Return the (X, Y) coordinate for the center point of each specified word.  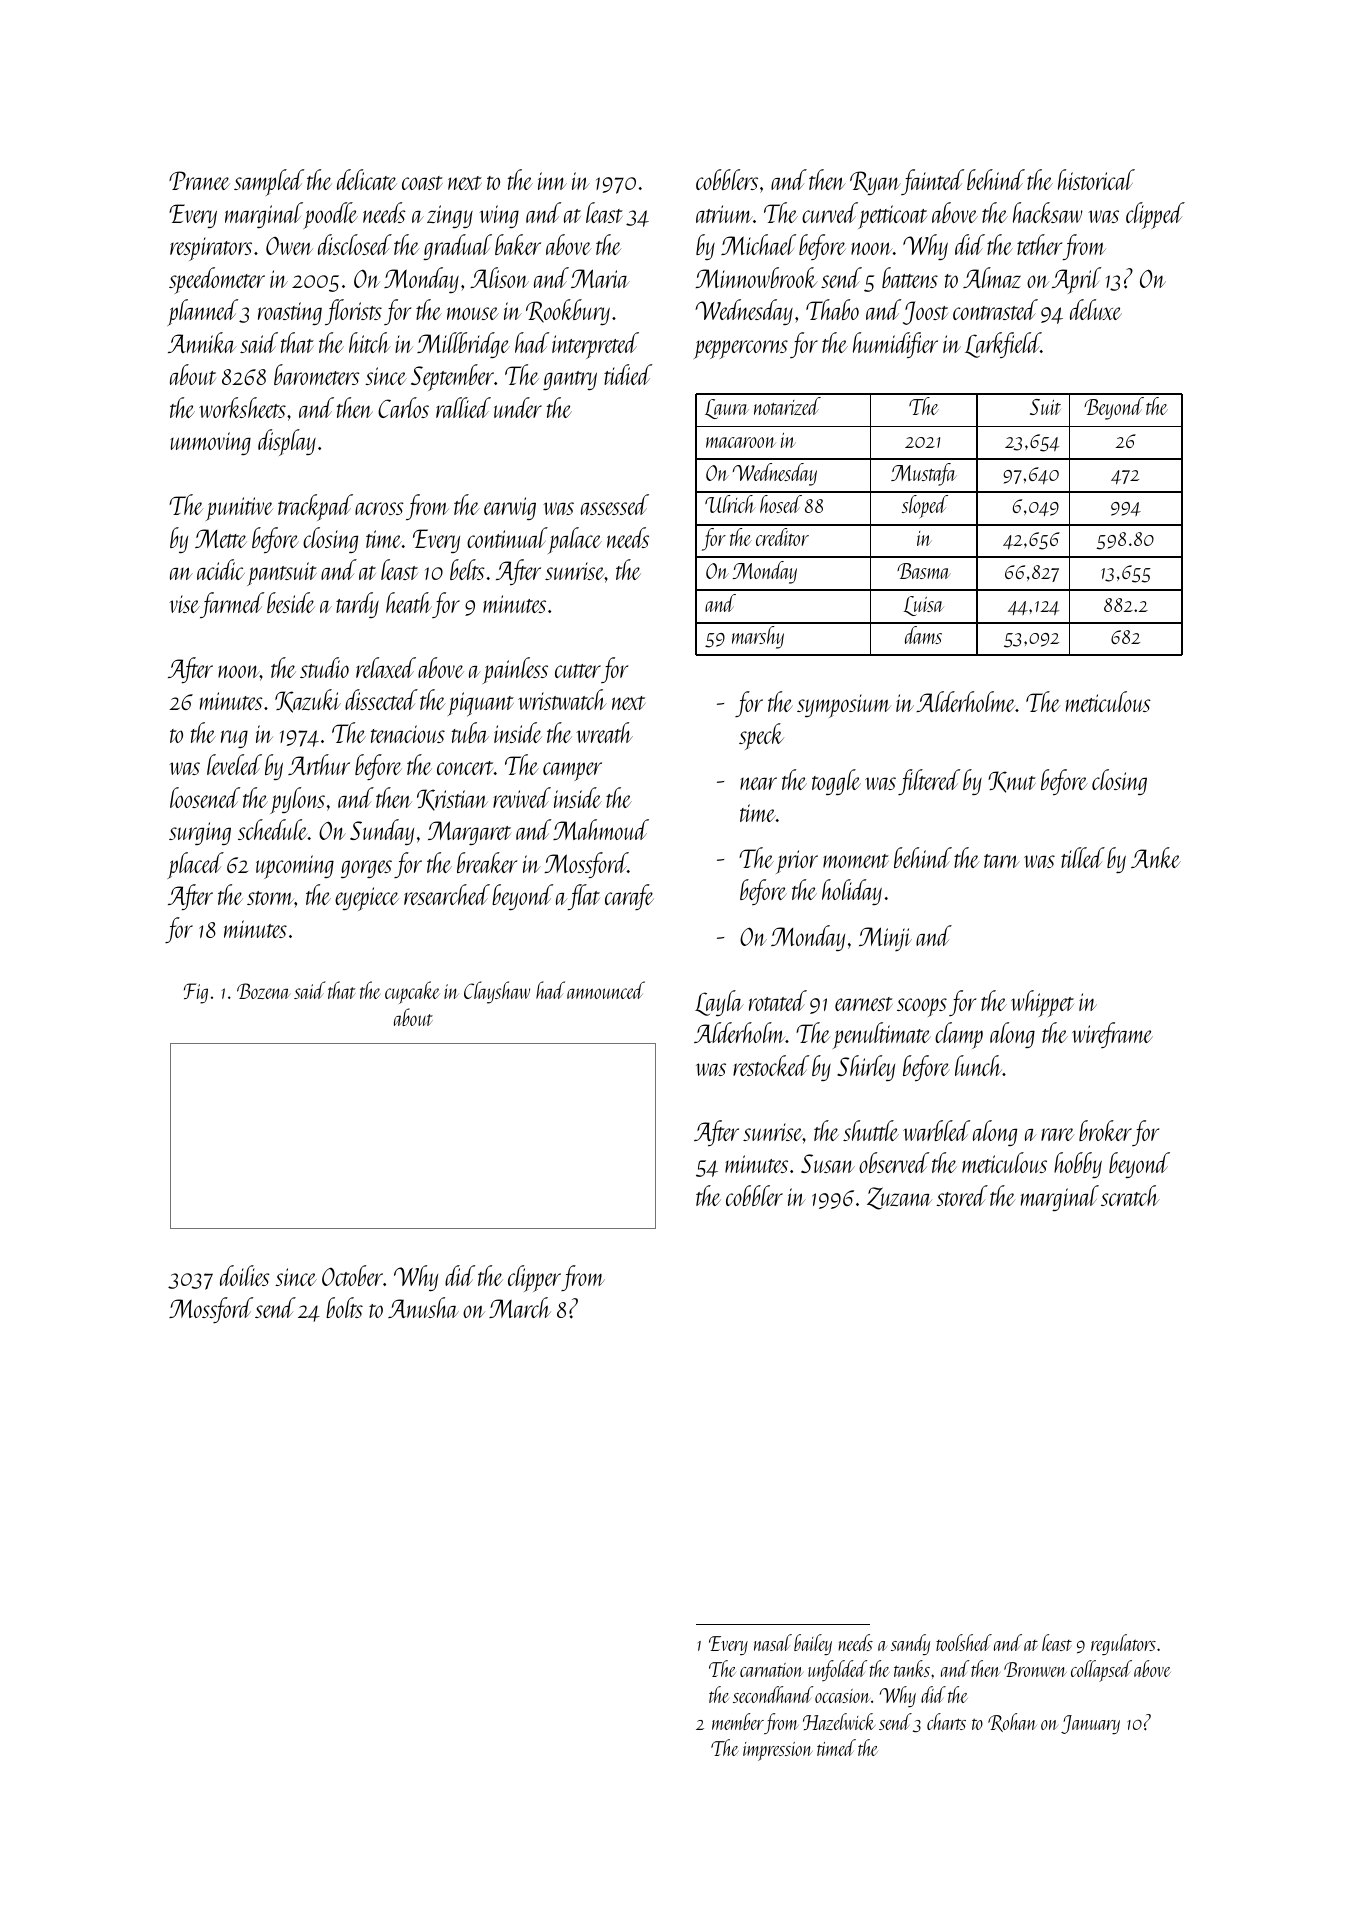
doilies (245, 1275)
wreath (604, 732)
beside (291, 602)
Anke (1156, 857)
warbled (936, 1130)
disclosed (355, 244)
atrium (724, 214)
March (520, 1307)
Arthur (319, 764)
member (738, 1721)
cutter (578, 671)
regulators (1123, 1644)
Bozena (263, 991)
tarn (1002, 861)
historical (1096, 179)
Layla (719, 1003)
